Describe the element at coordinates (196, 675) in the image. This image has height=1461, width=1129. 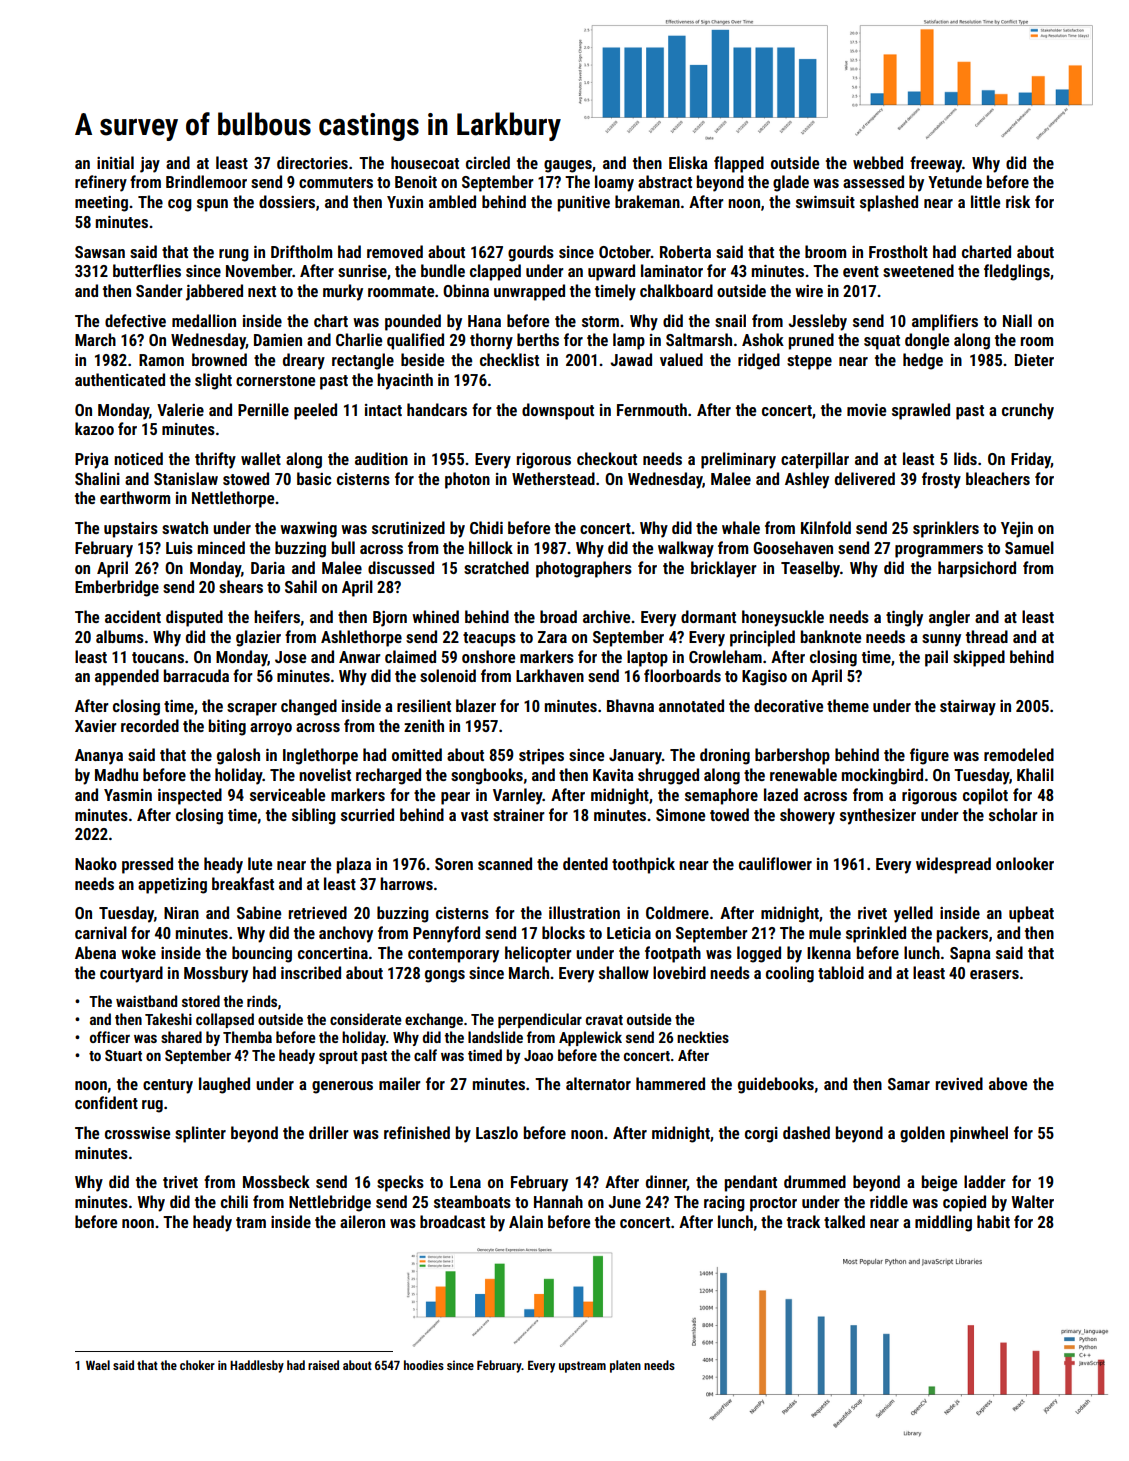
I see `barracuda` at that location.
